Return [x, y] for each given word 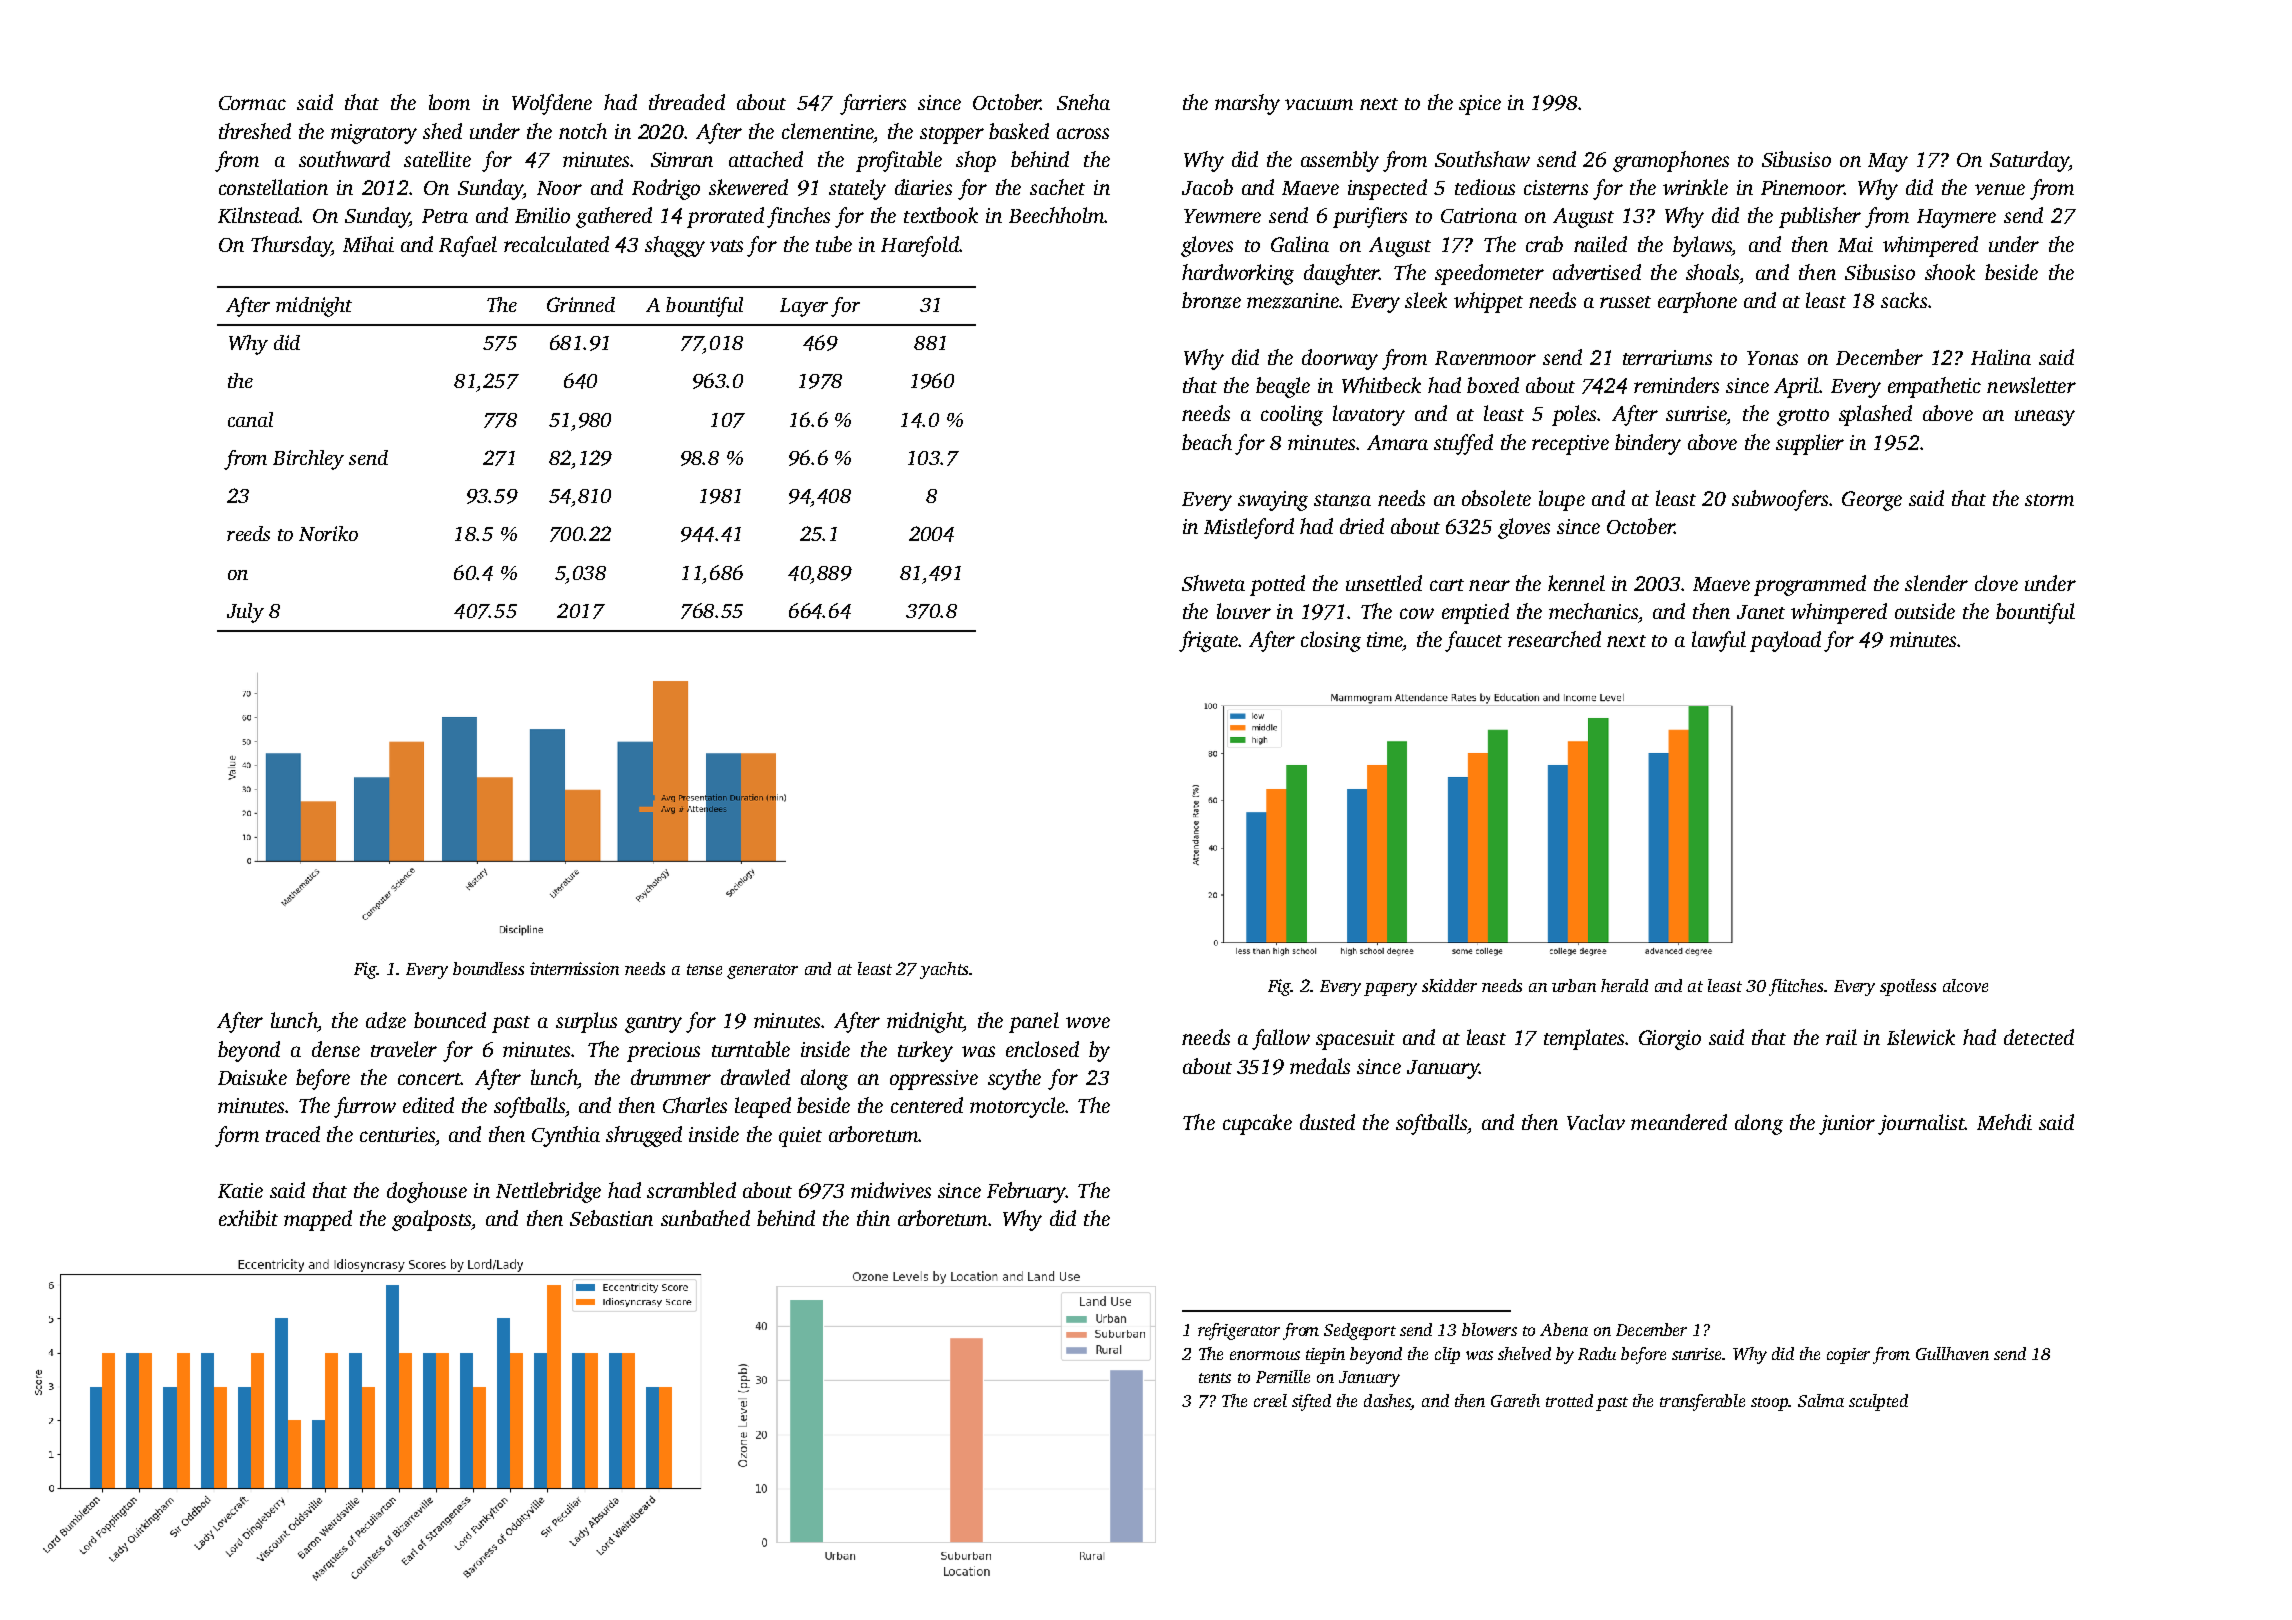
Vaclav [1596, 1122]
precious [663, 1052]
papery [1390, 989]
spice [1480, 105]
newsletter [2031, 385]
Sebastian [611, 1218]
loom [449, 102]
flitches [1796, 987]
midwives [891, 1190]
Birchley [308, 460]
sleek [1426, 300]
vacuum [1319, 104]
